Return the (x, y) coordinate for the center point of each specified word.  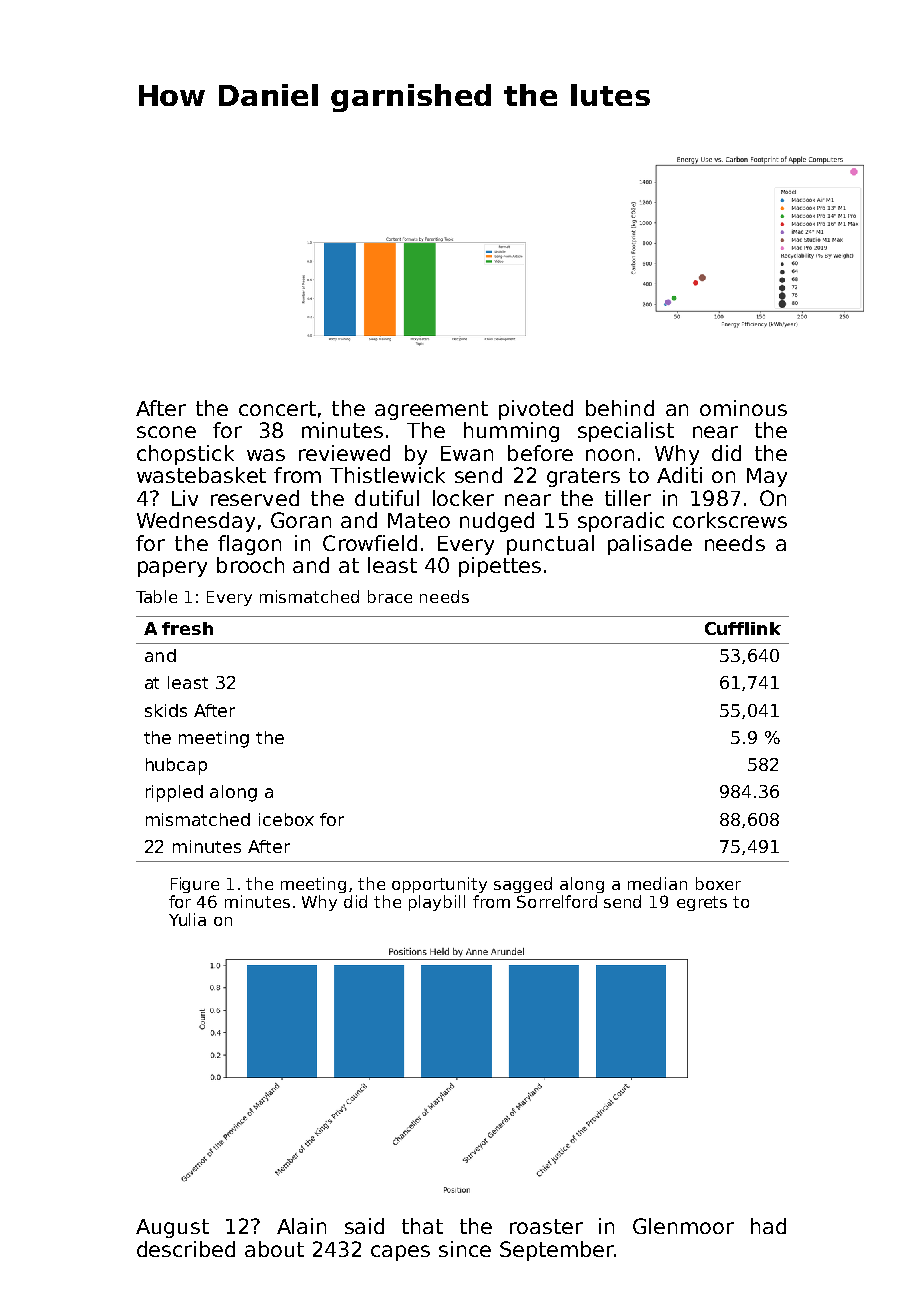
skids (166, 710)
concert (277, 408)
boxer (718, 883)
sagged (523, 885)
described (186, 1249)
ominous (743, 408)
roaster (546, 1226)
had (768, 1226)
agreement (431, 410)
